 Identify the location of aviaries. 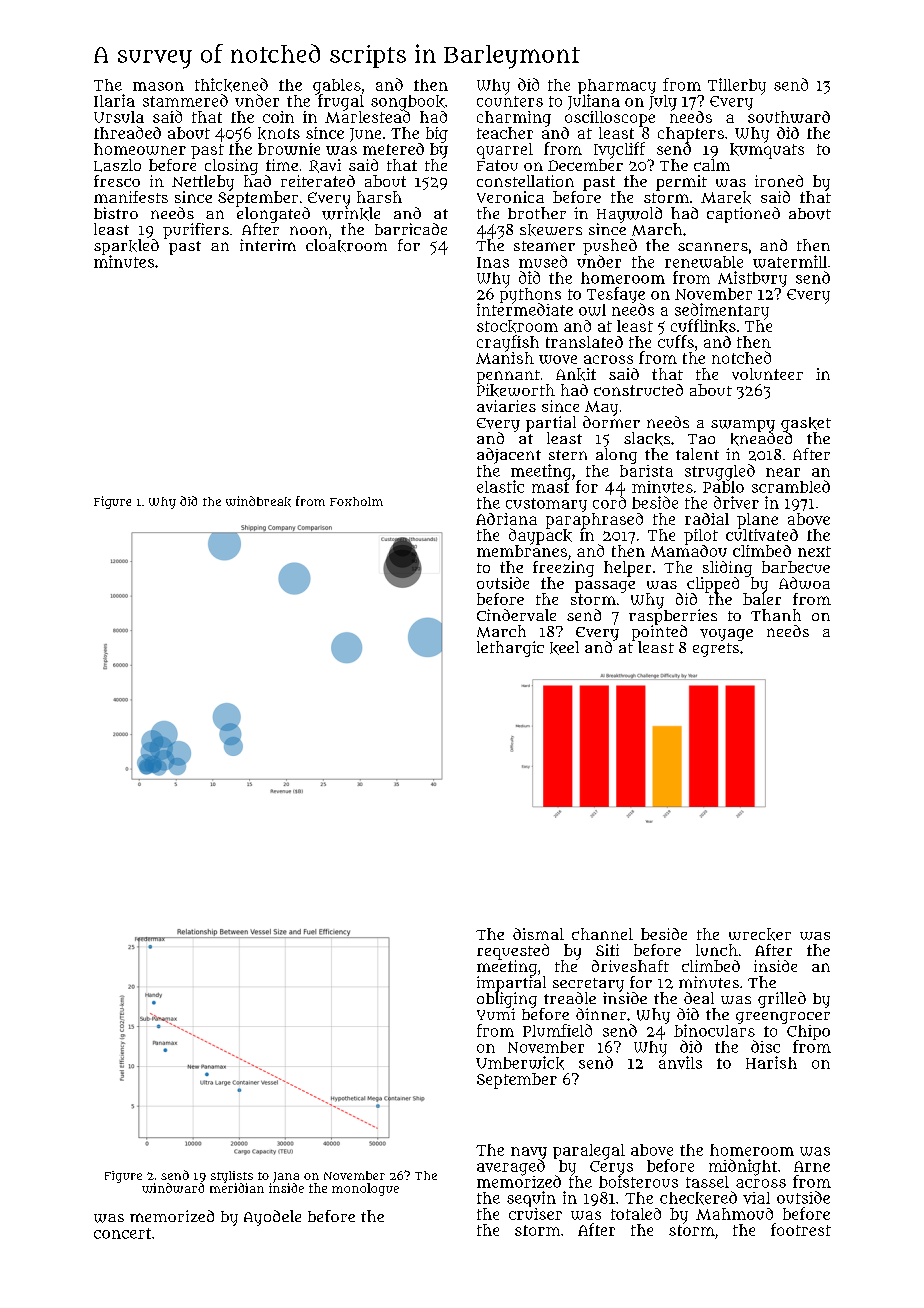
(506, 406).
